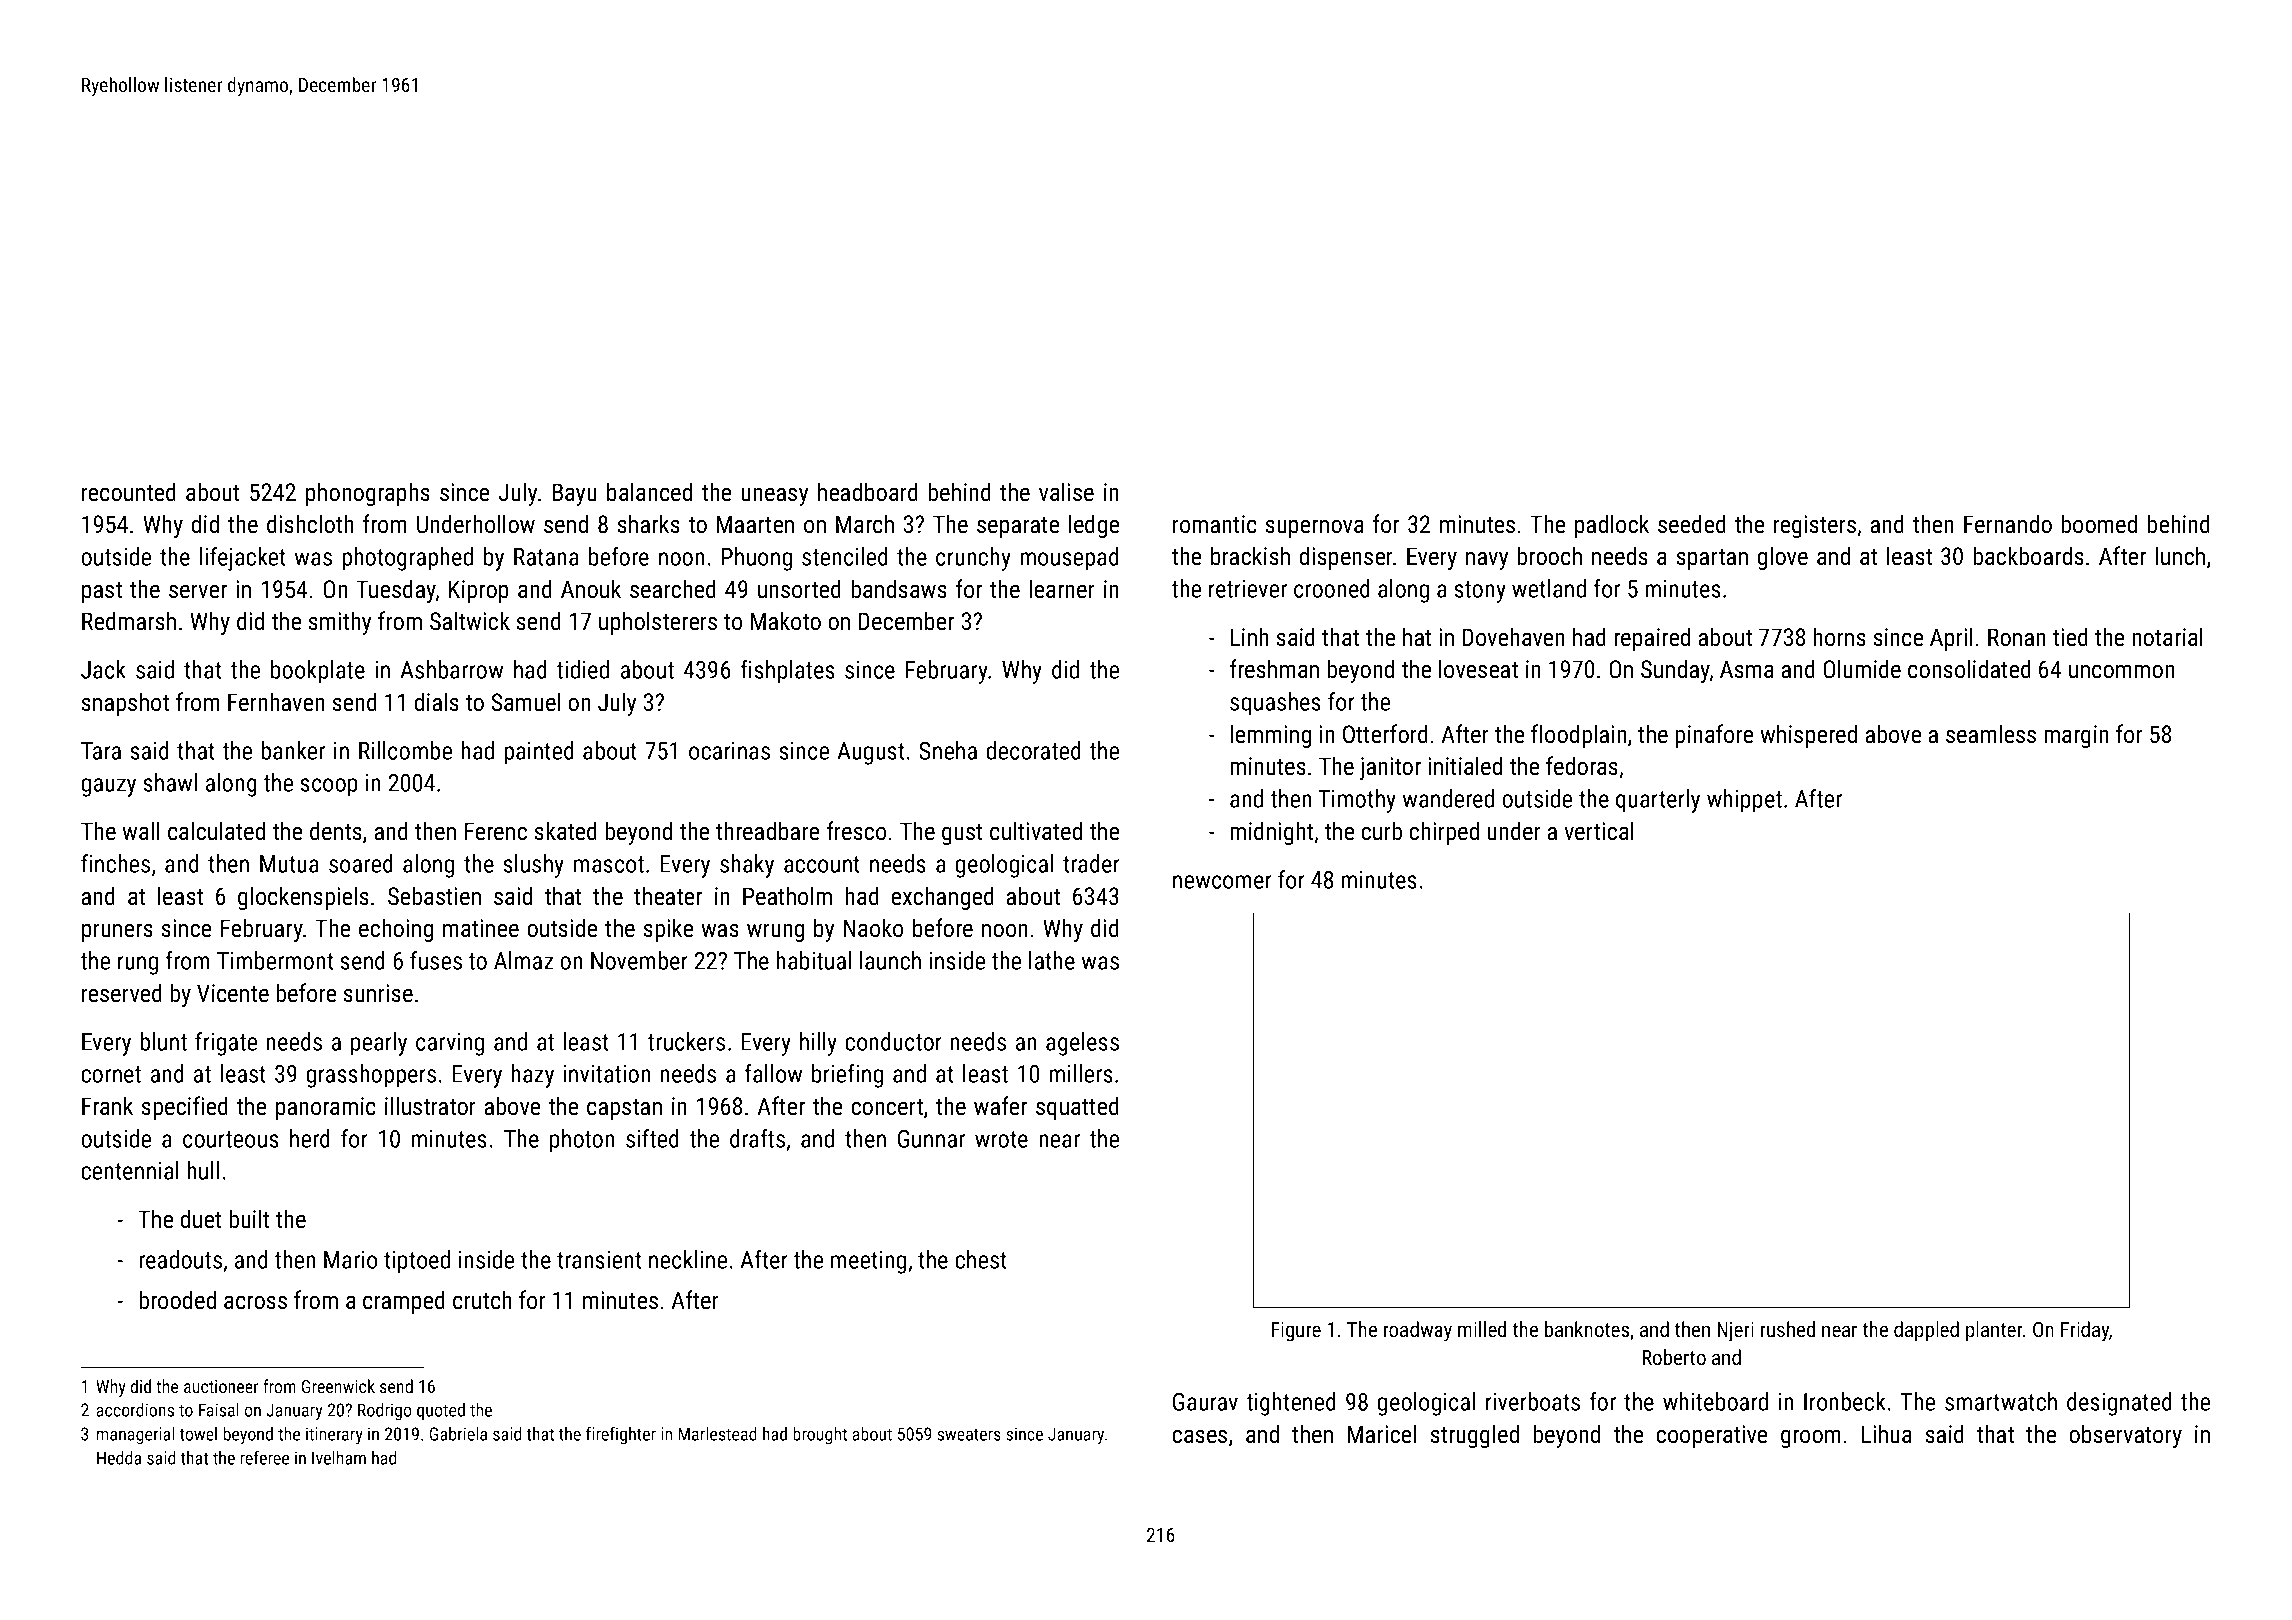 This document has width=2292, height=1620. What do you see at coordinates (2001, 1401) in the document?
I see `smartwatch` at bounding box center [2001, 1401].
